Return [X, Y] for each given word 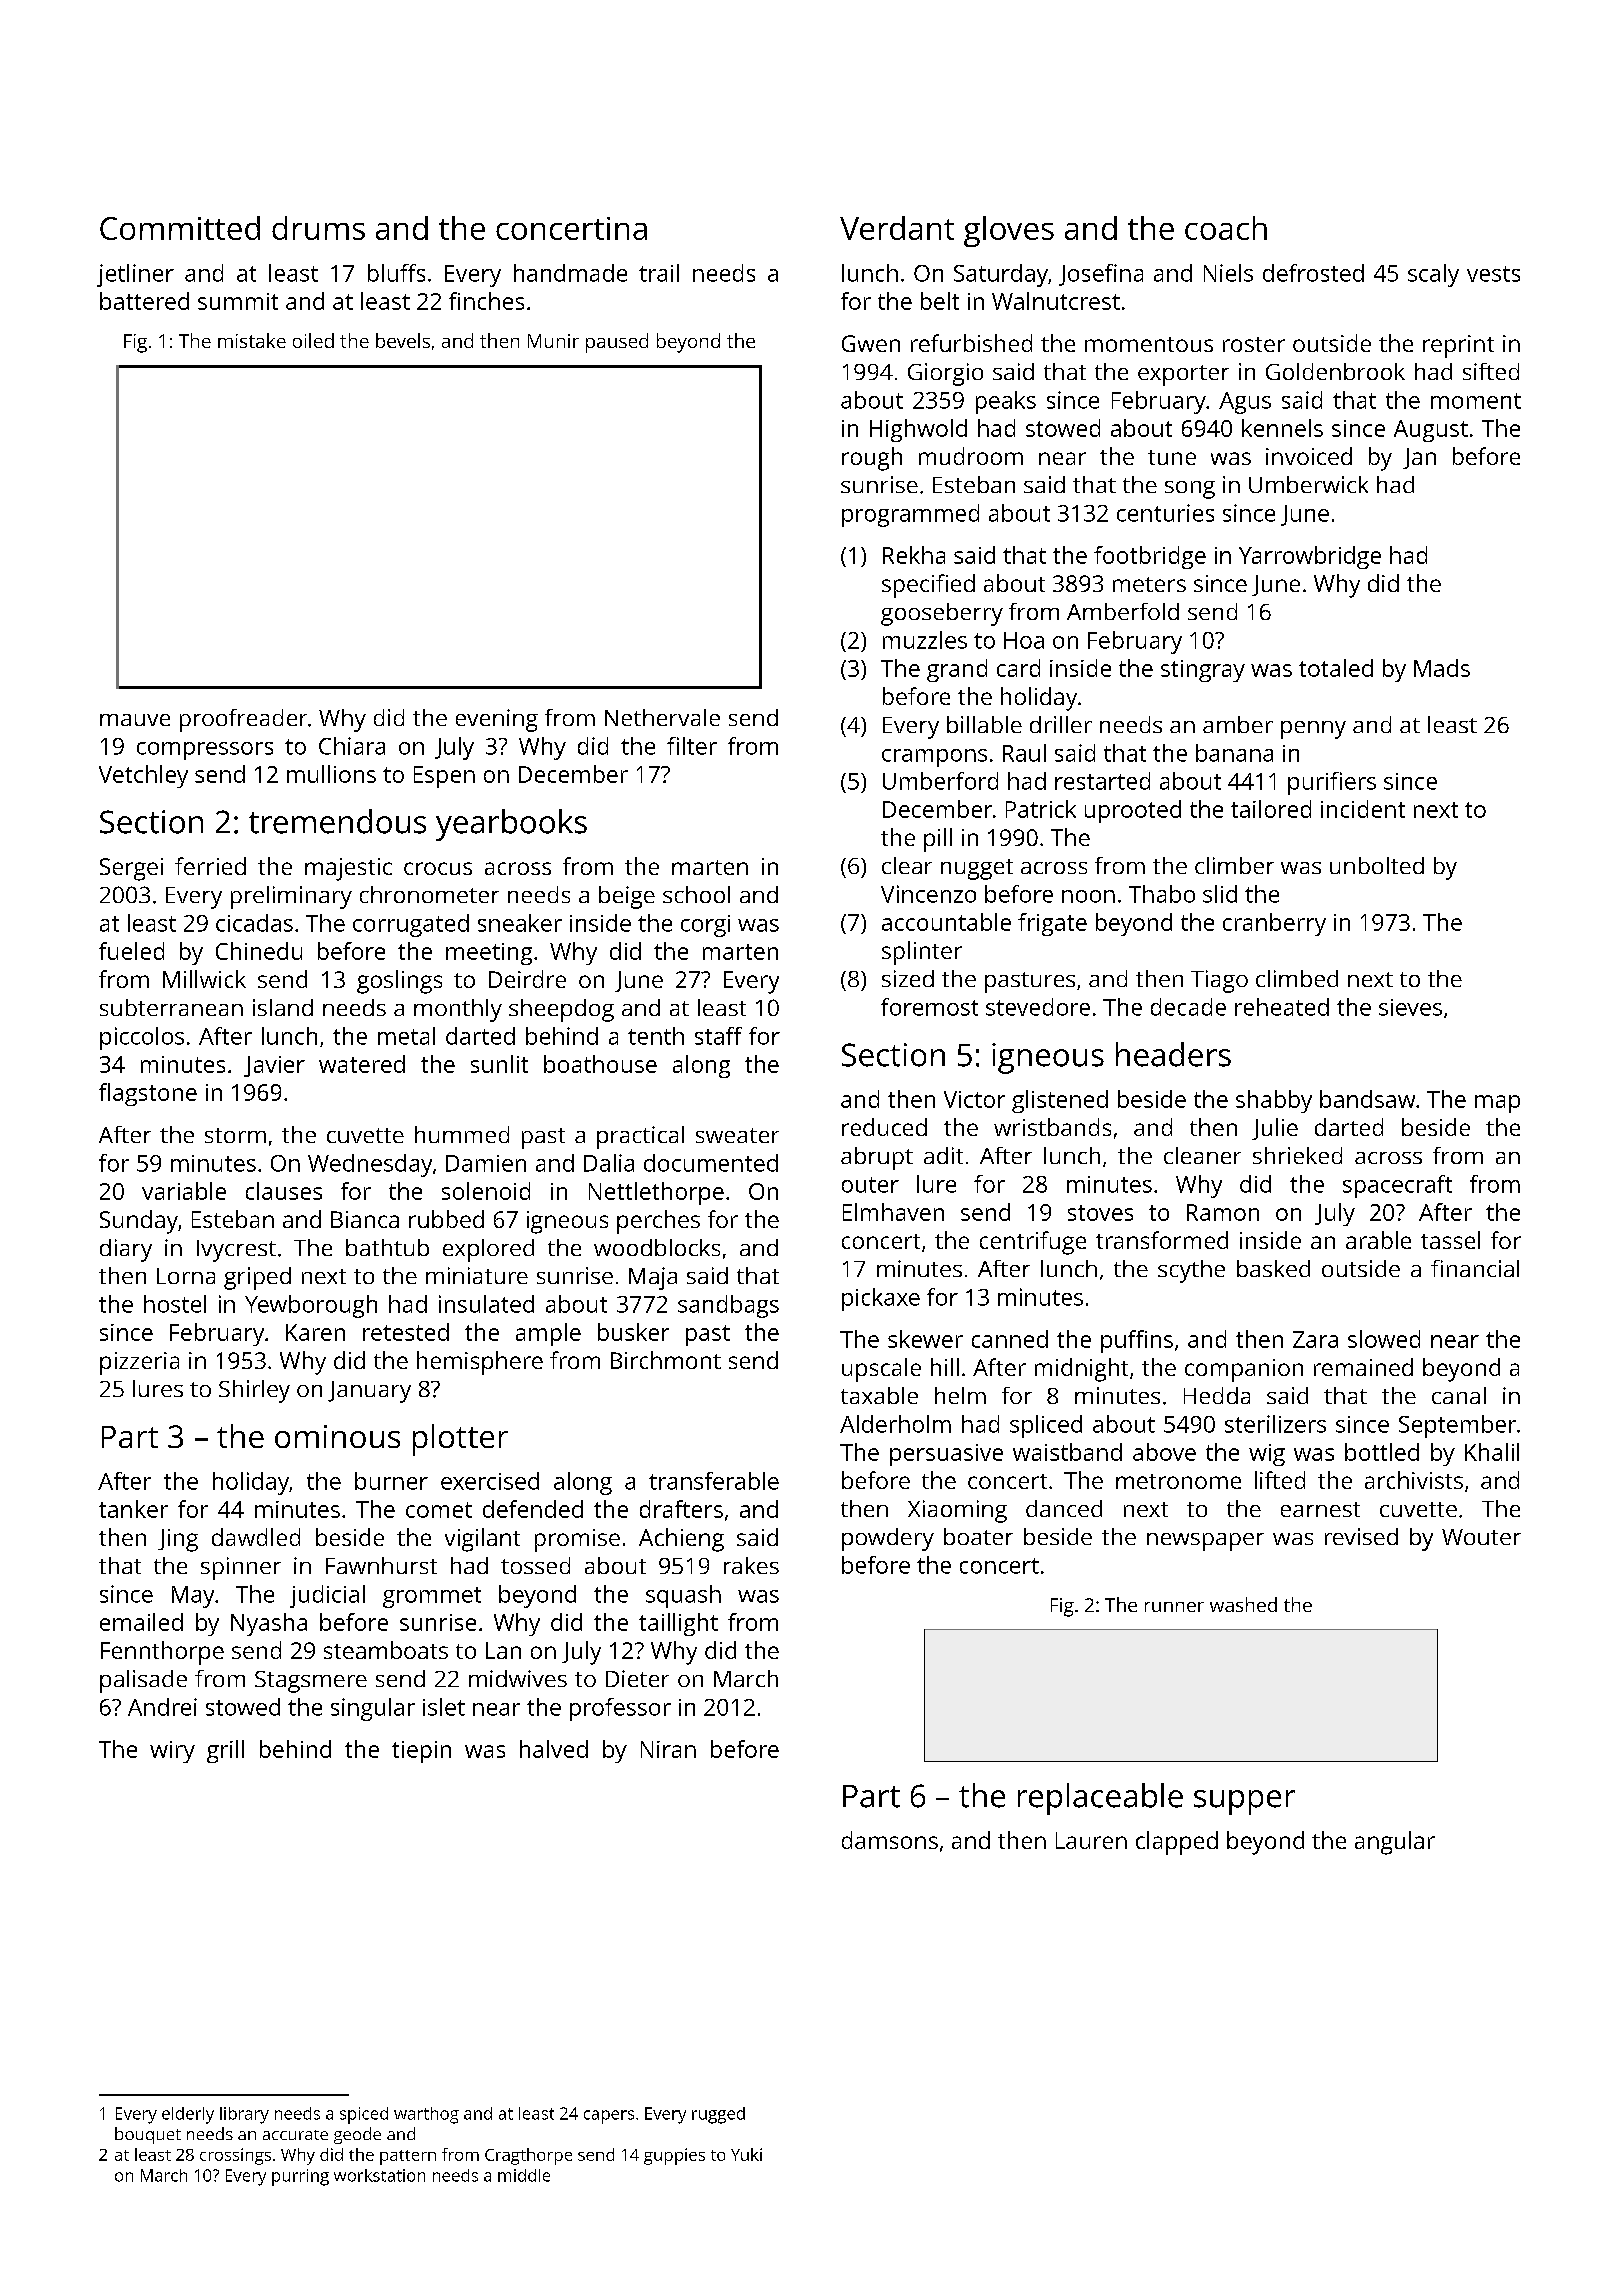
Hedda [1217, 1395]
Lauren [1091, 1840]
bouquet [148, 2135]
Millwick [204, 979]
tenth [656, 1036]
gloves [1009, 231]
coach [1226, 228]
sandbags [728, 1306]
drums [318, 228]
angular [1395, 1843]
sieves [1410, 1007]
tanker [133, 1509]
